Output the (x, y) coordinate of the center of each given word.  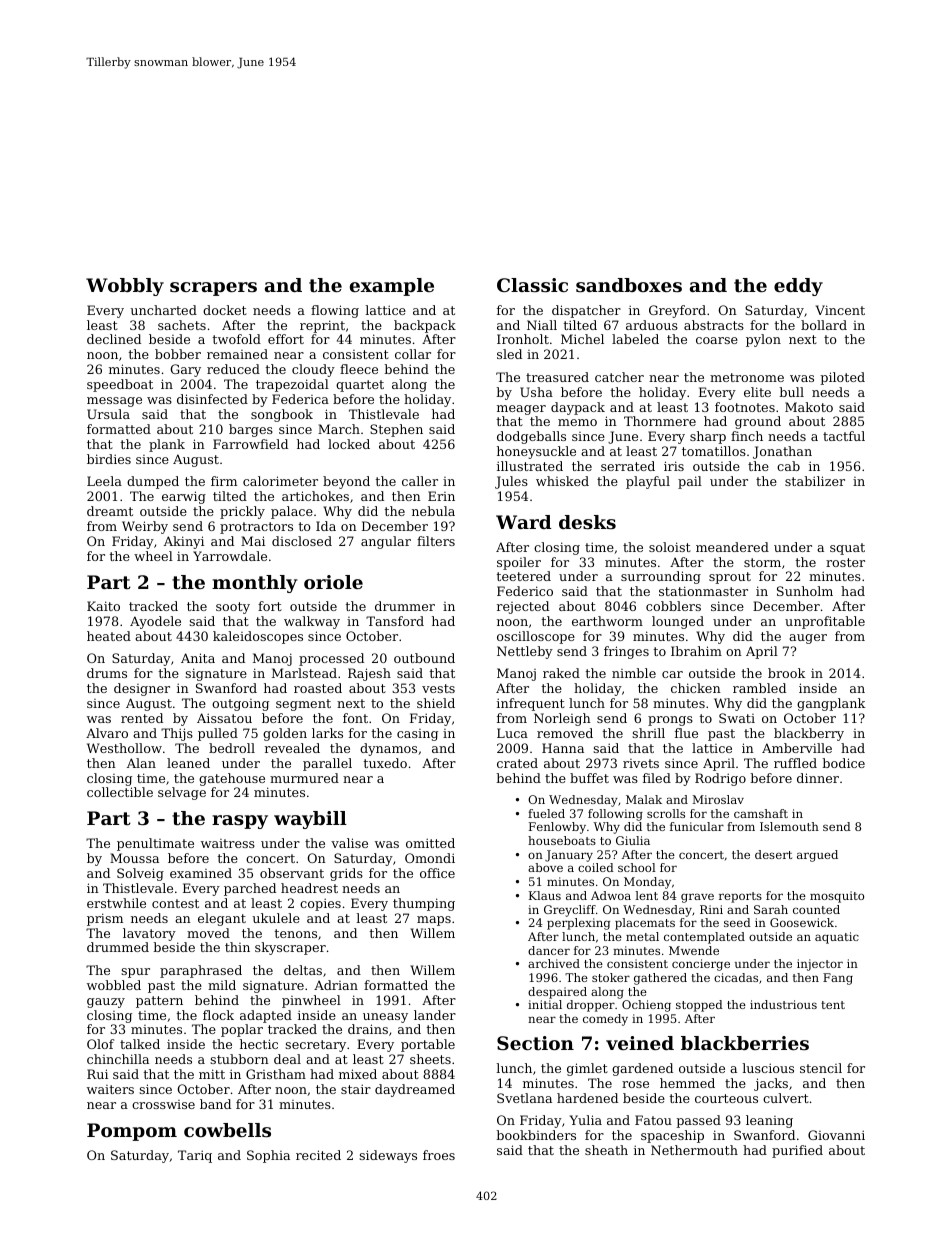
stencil (821, 1068)
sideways (388, 1156)
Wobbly (125, 287)
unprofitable (825, 622)
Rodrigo (720, 779)
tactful (844, 436)
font (355, 718)
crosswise (163, 1104)
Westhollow (124, 748)
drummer (405, 606)
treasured (557, 377)
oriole (333, 582)
